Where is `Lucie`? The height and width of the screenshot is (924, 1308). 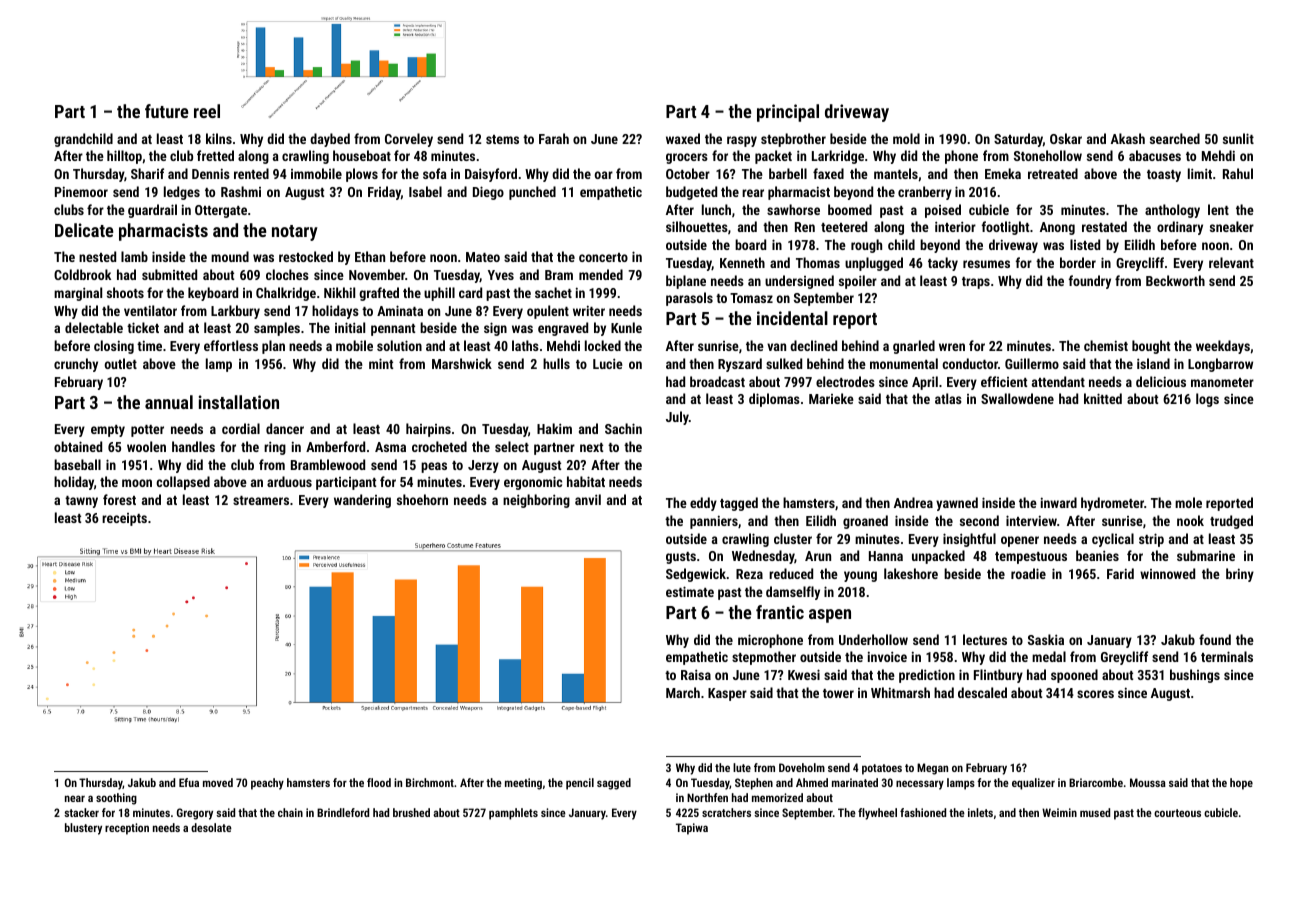 Lucie is located at coordinates (608, 363).
